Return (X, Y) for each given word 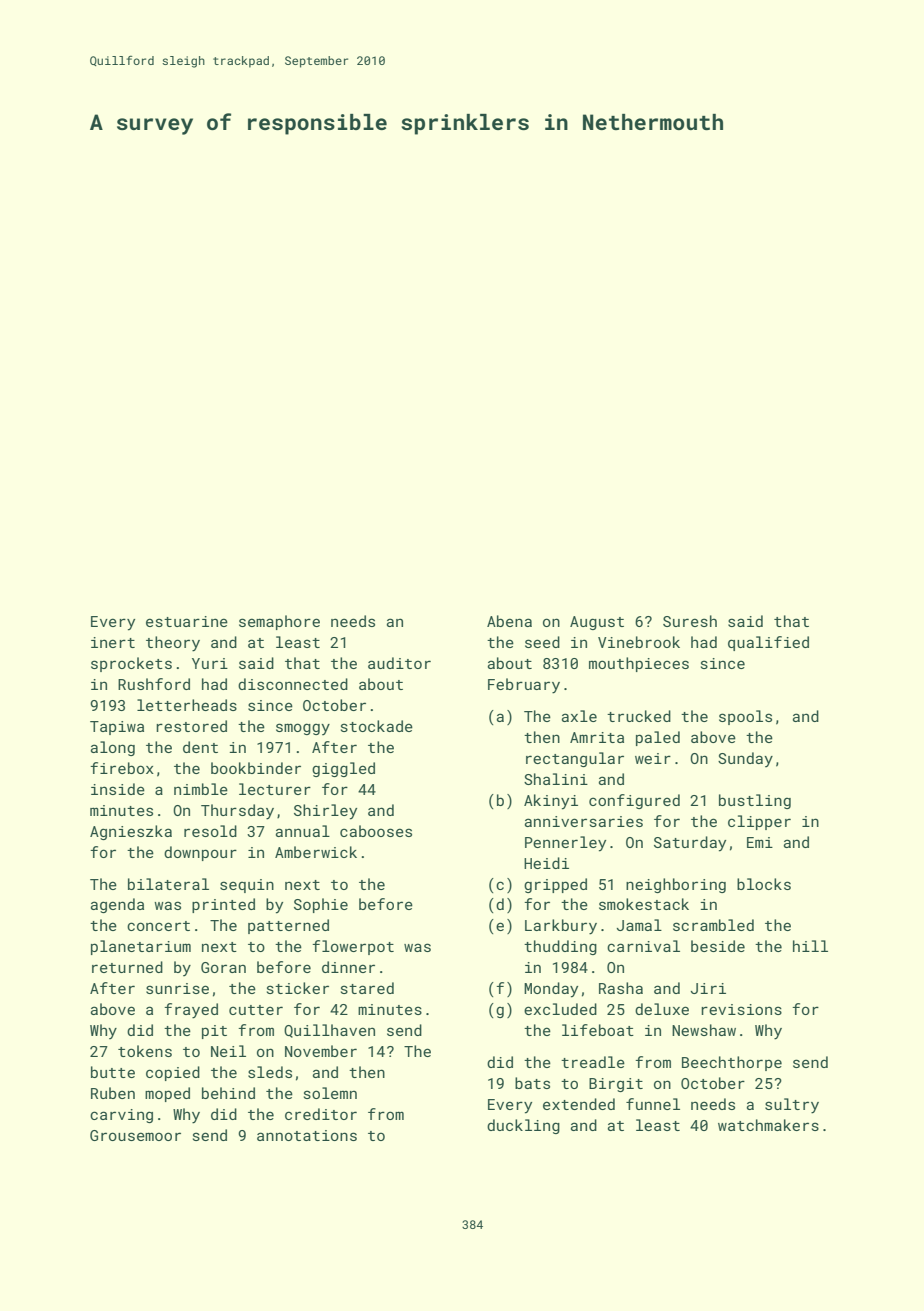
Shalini (556, 779)
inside (118, 789)
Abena (509, 621)
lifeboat (598, 1030)
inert (113, 642)
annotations (307, 1135)
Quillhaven (329, 1031)
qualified (768, 643)
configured (634, 801)
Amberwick (316, 852)
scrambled (713, 925)
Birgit (616, 1085)
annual (303, 831)
